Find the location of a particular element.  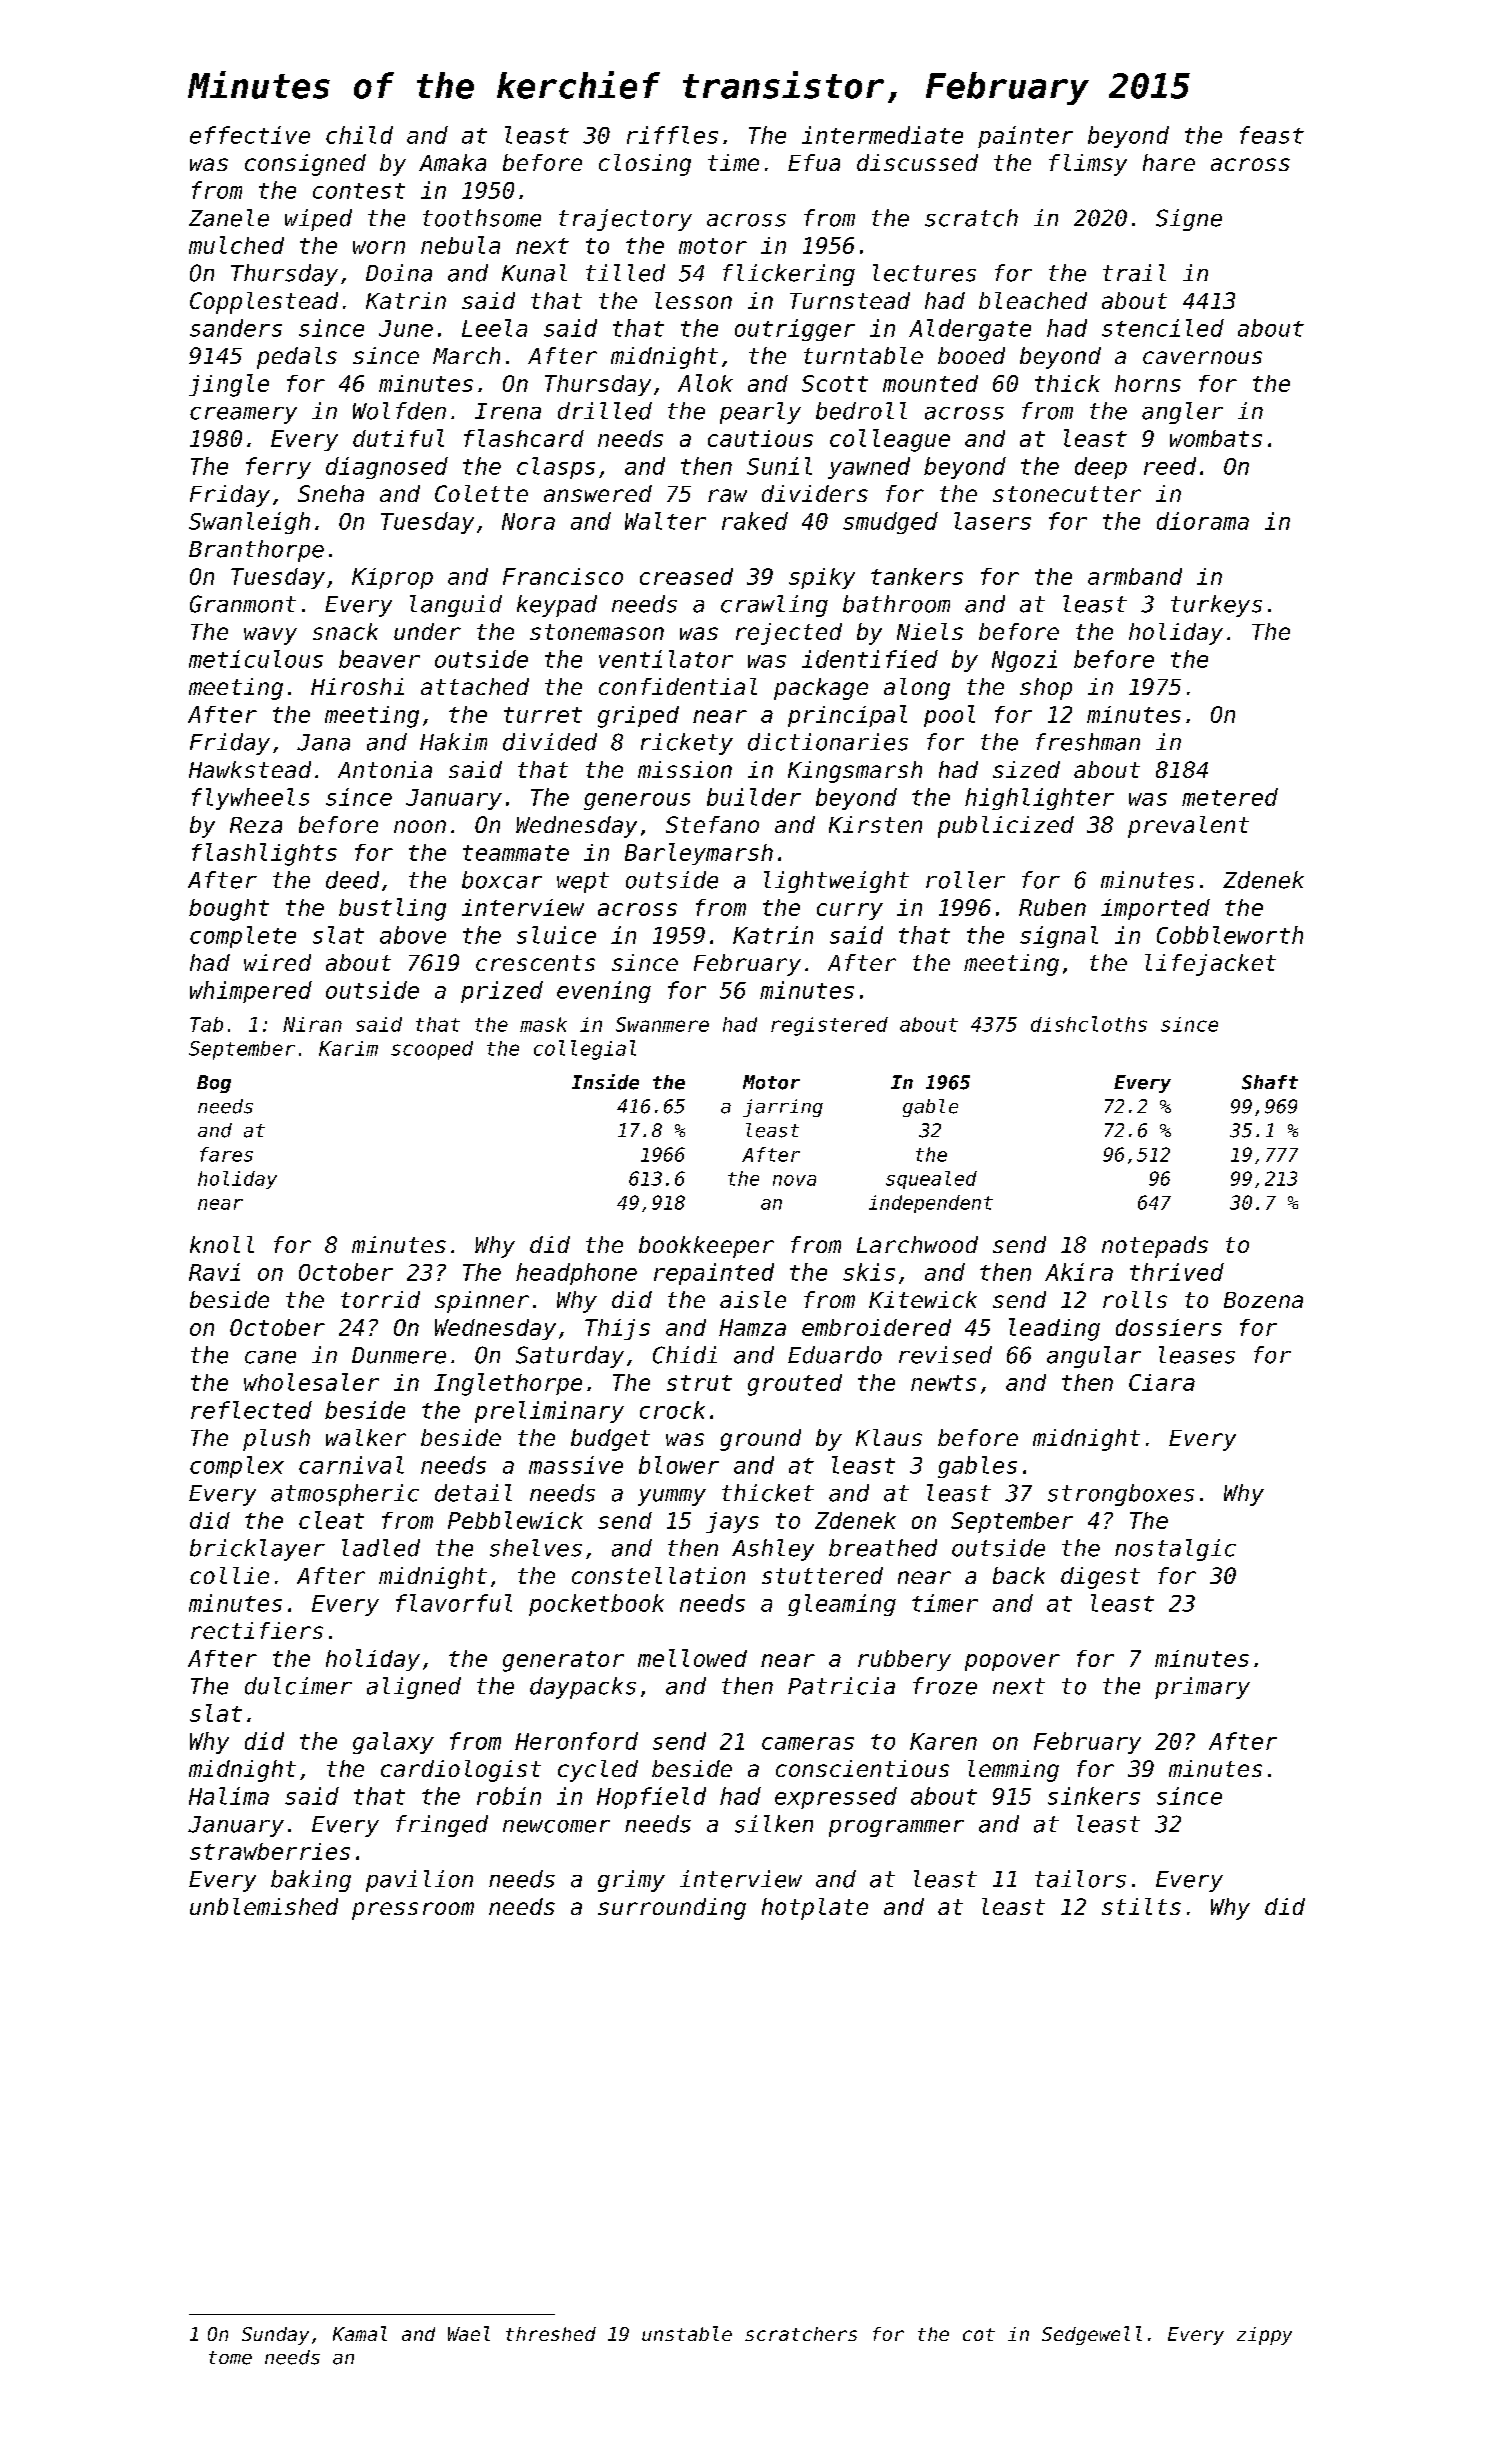

hotplate is located at coordinates (815, 1909).
